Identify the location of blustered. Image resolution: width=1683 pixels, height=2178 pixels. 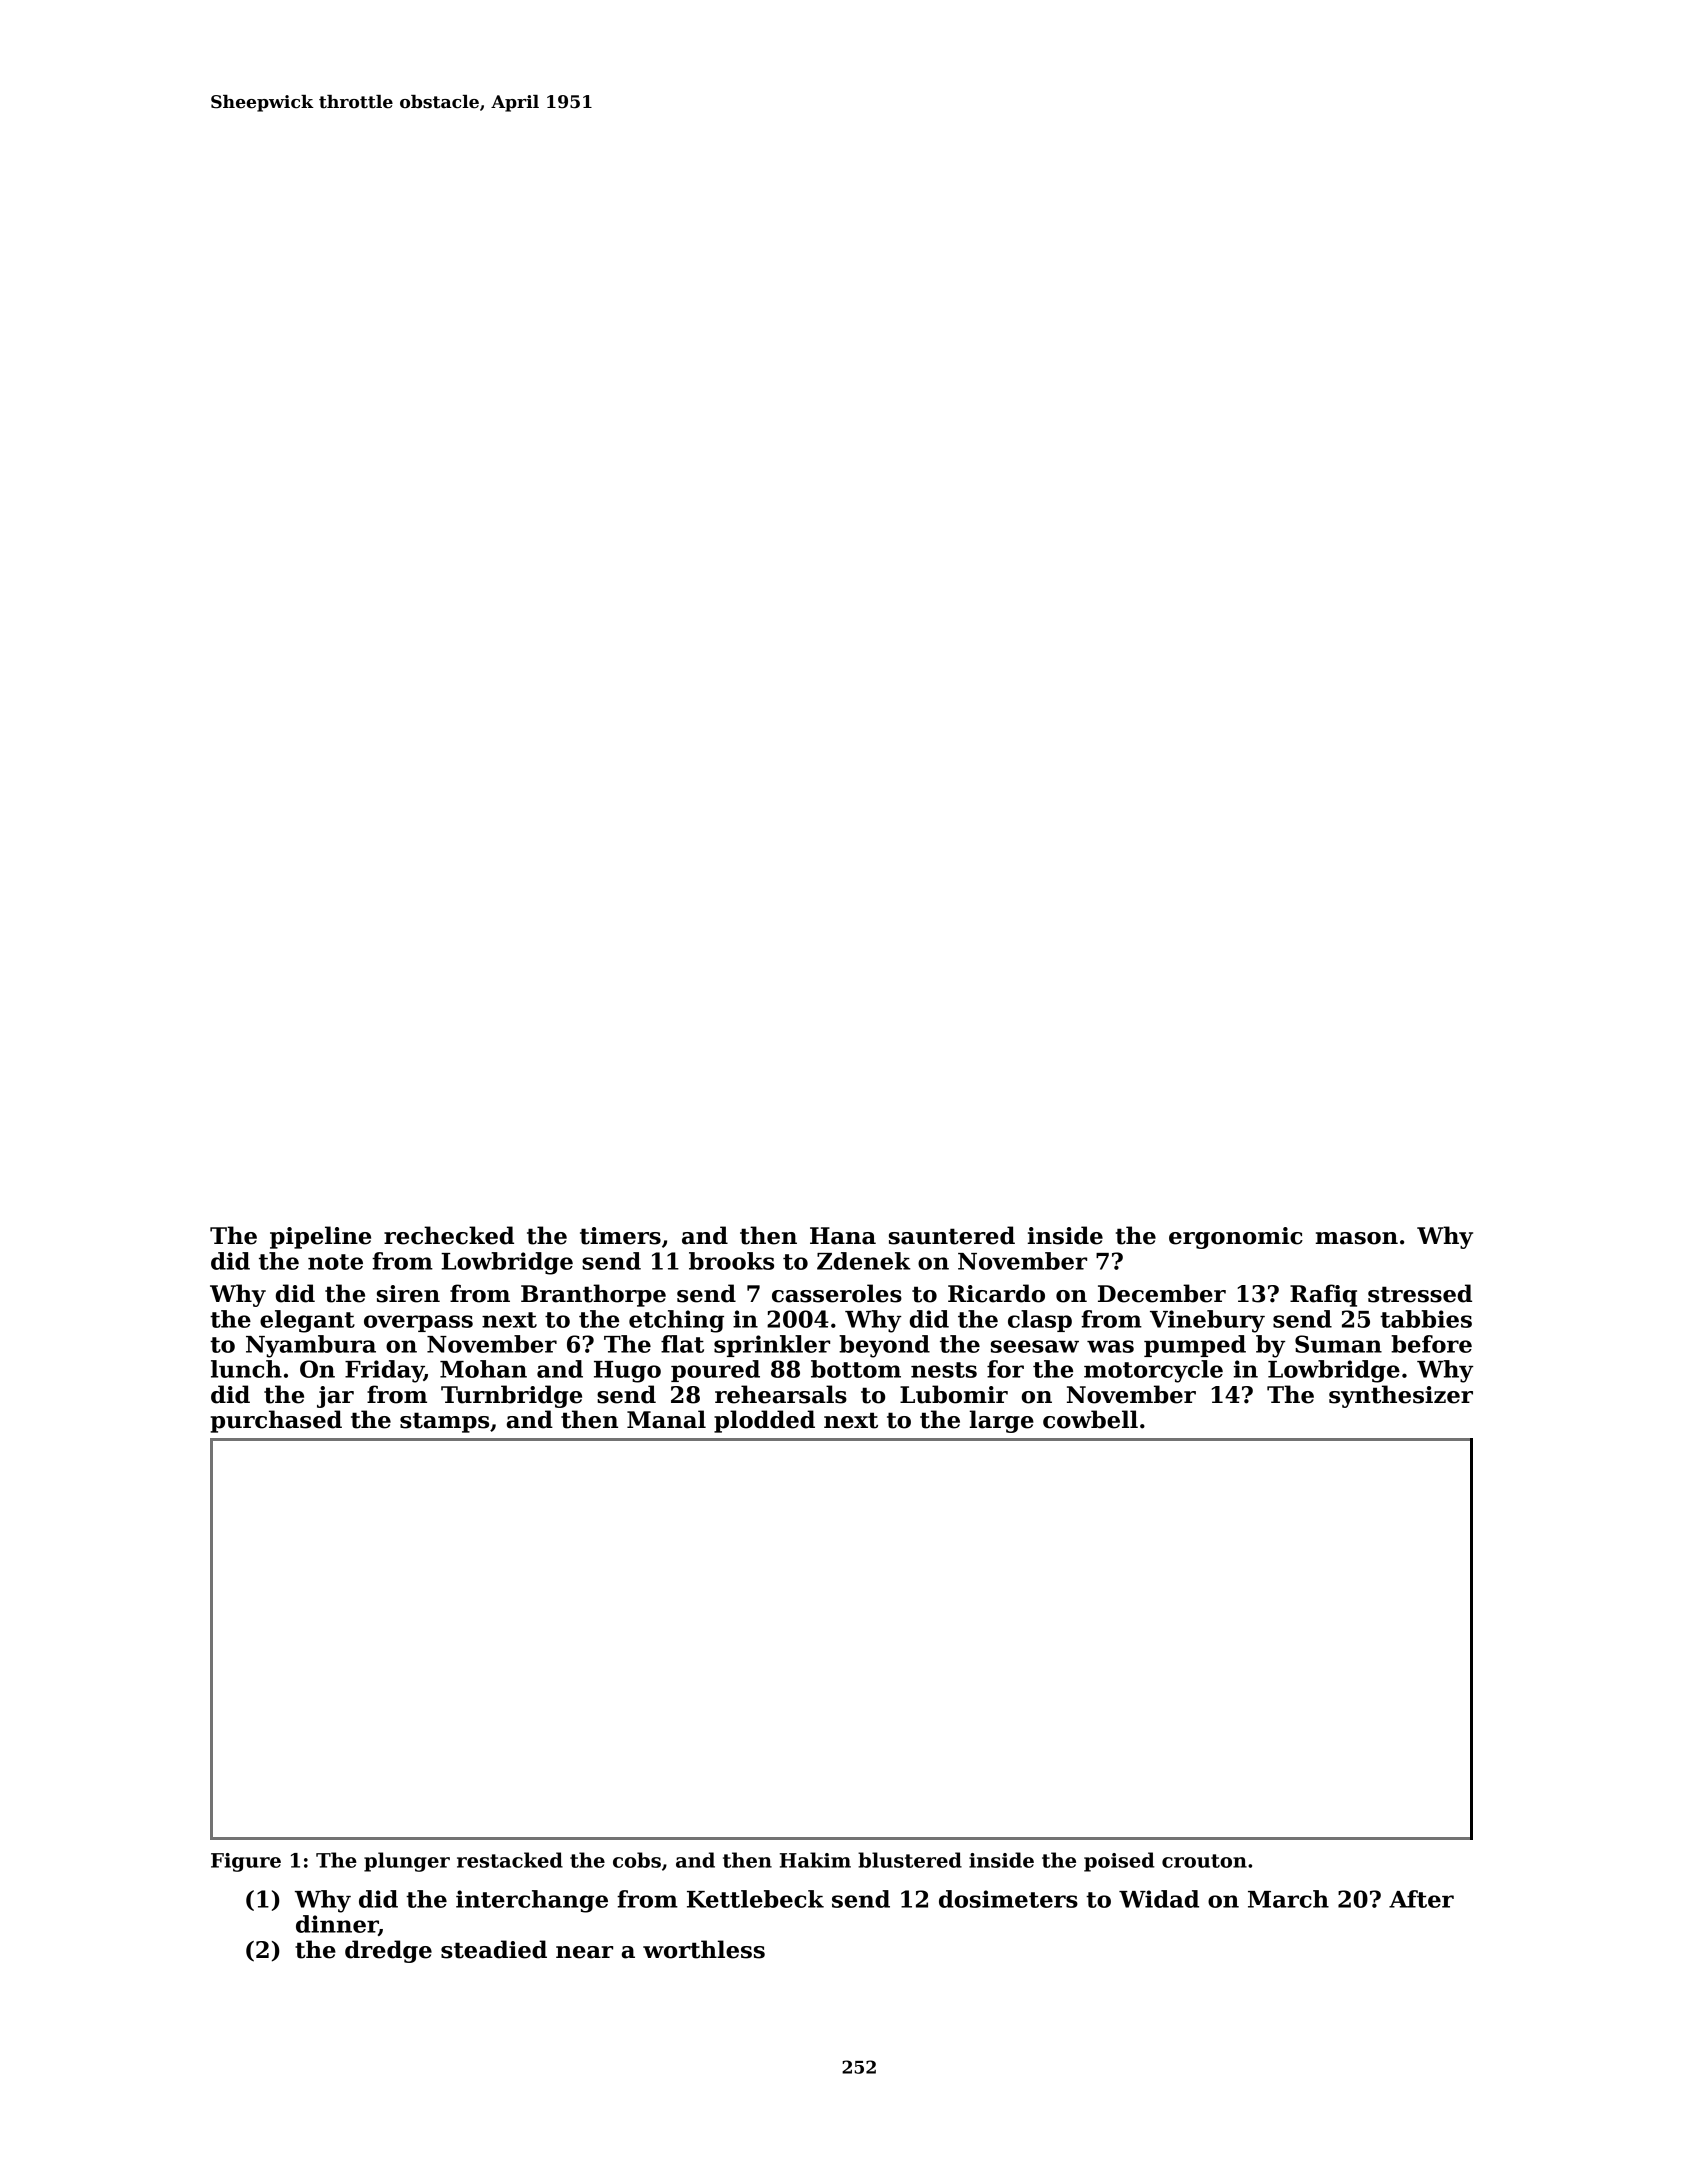
(910, 1860).
